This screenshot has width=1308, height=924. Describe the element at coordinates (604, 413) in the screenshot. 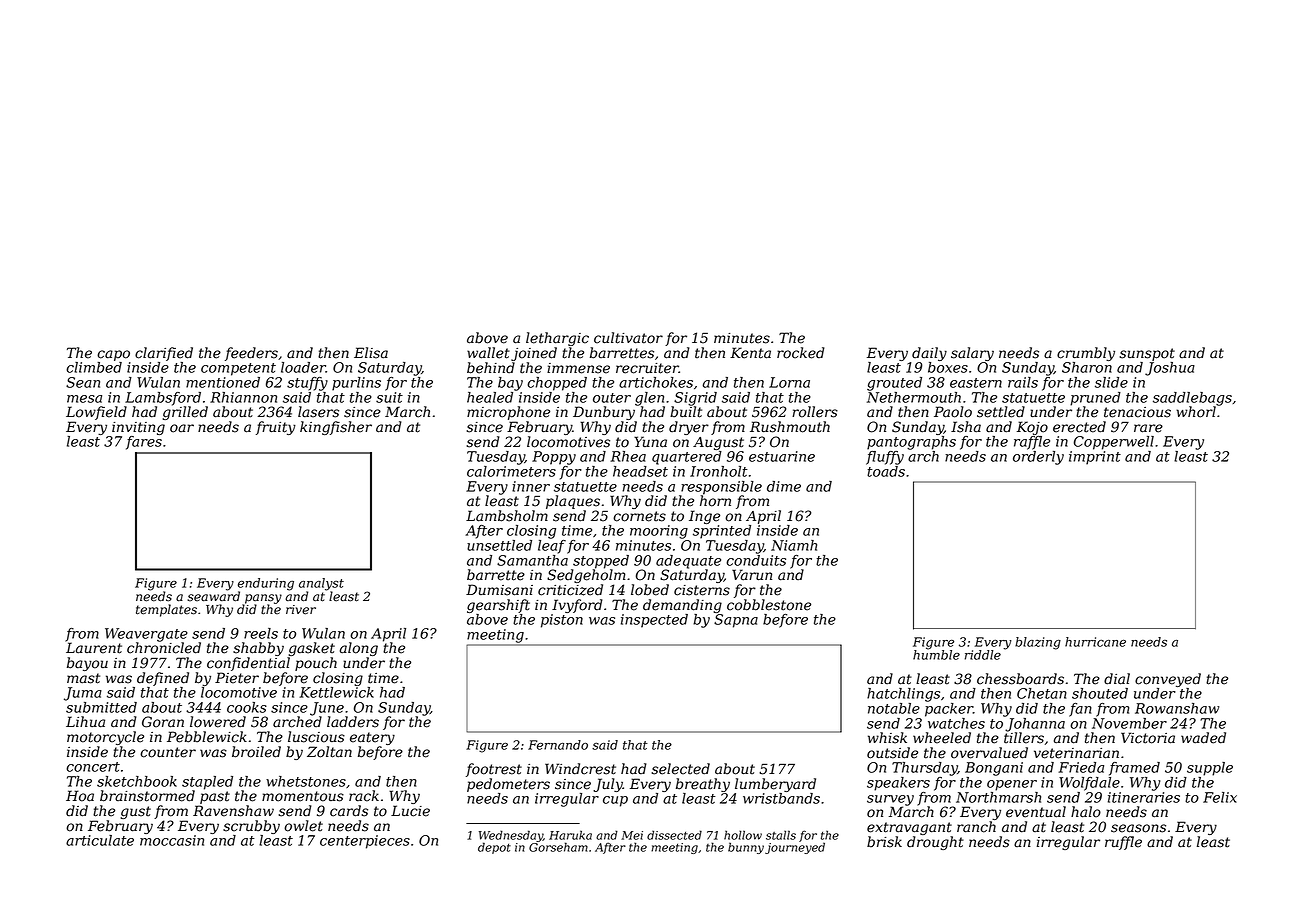

I see `Dunbury` at that location.
